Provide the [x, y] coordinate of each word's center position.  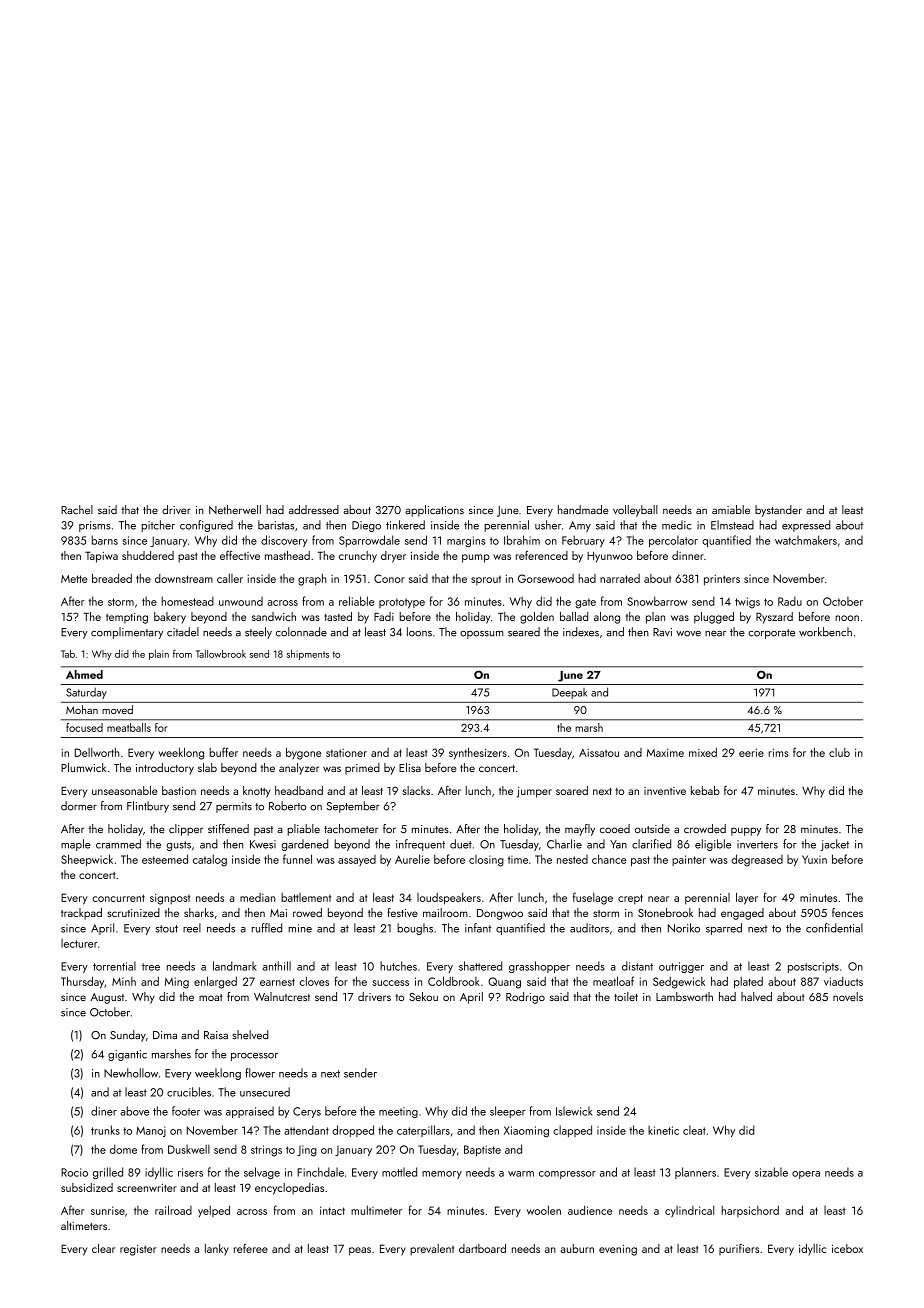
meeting [398, 1112]
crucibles [189, 1092]
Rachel [77, 509]
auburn [577, 1248]
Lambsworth [684, 996]
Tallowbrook [221, 654]
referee [251, 1248]
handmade [583, 509]
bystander [778, 511]
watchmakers [806, 540]
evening [618, 1250]
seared [524, 632]
